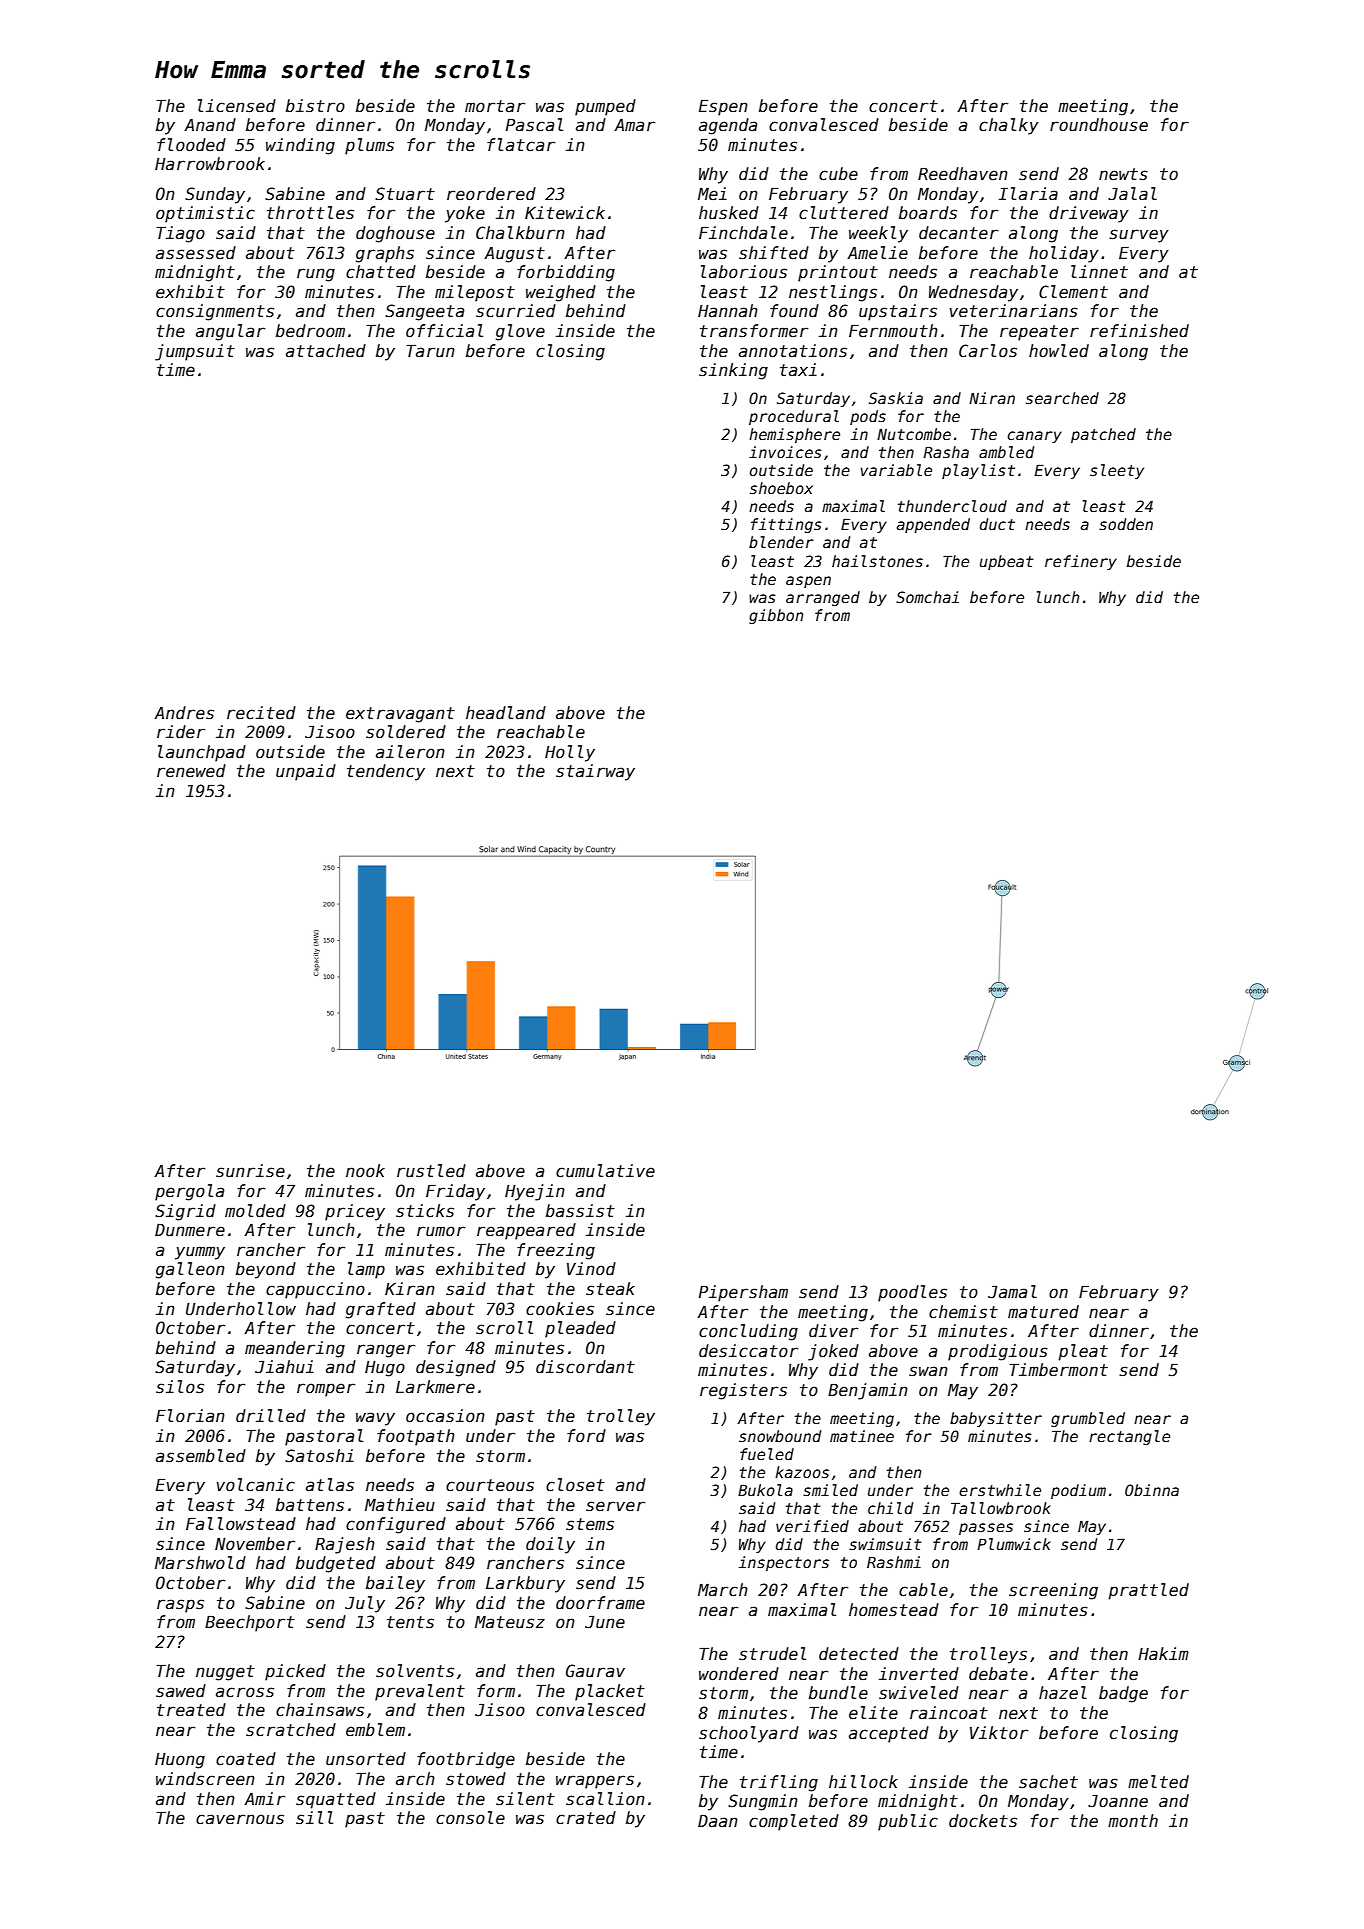 The width and height of the image is (1364, 1929). What do you see at coordinates (520, 332) in the image?
I see `glove` at bounding box center [520, 332].
